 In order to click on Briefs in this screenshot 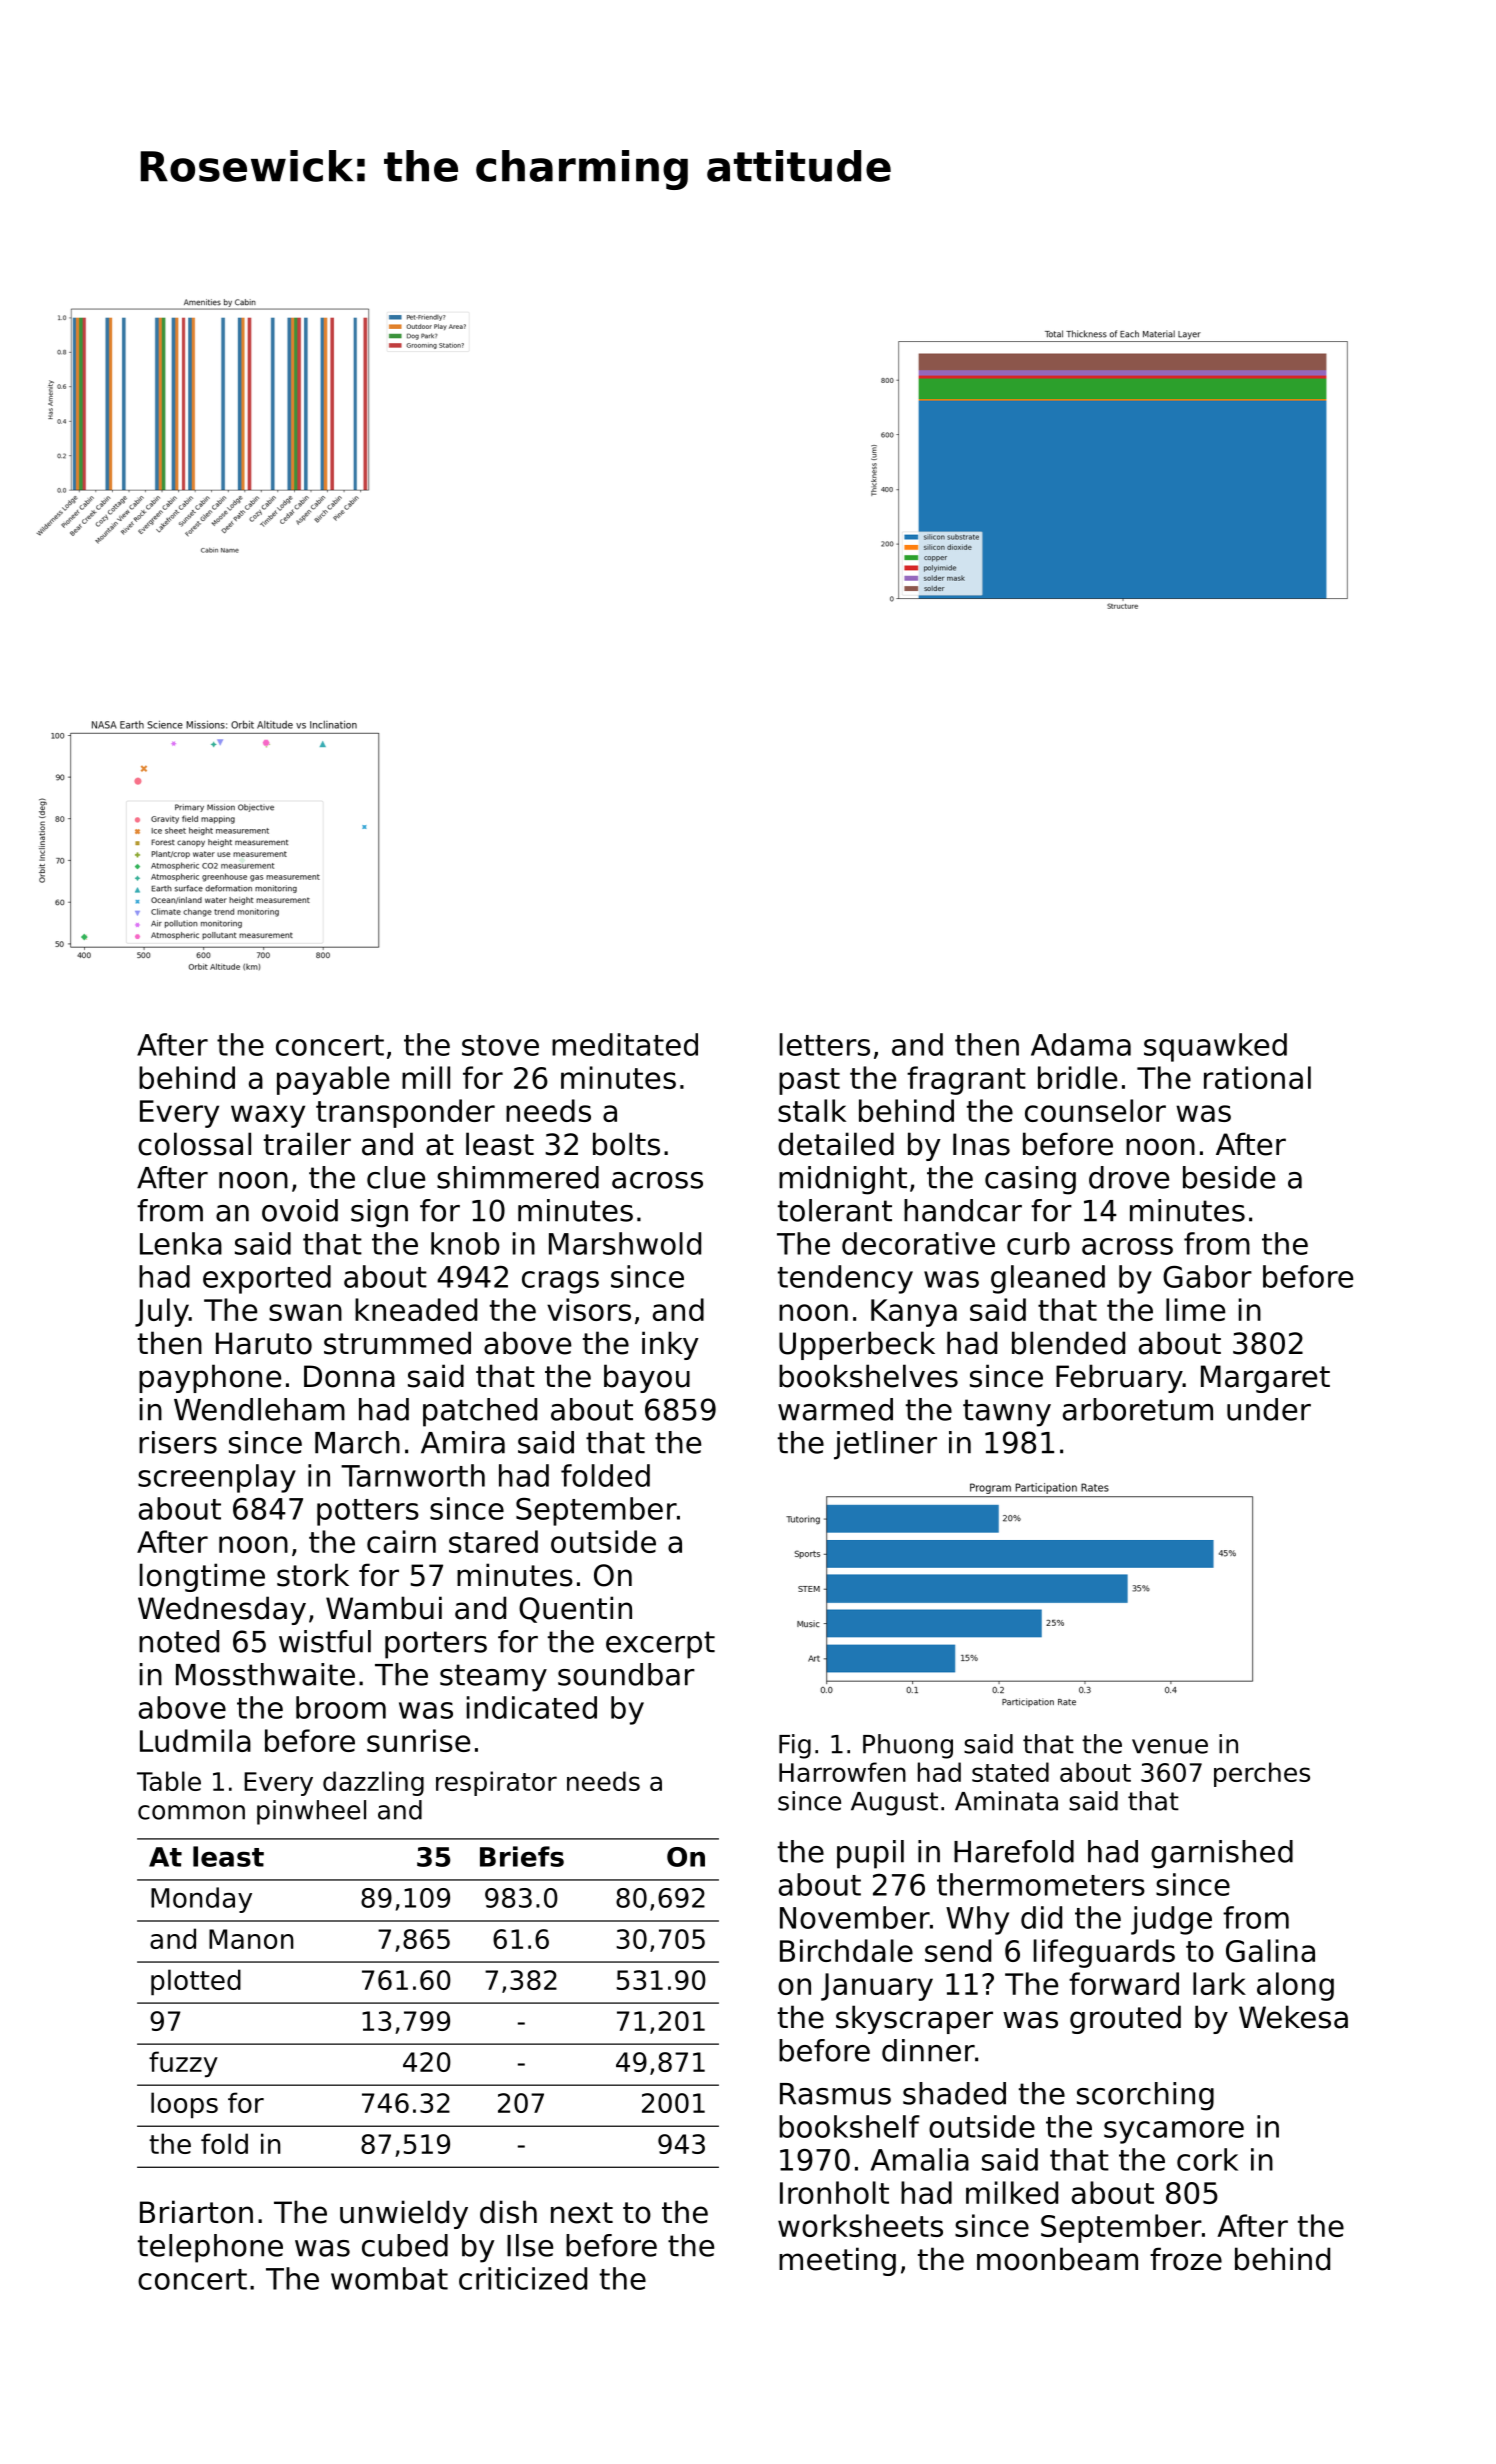, I will do `click(522, 1856)`.
